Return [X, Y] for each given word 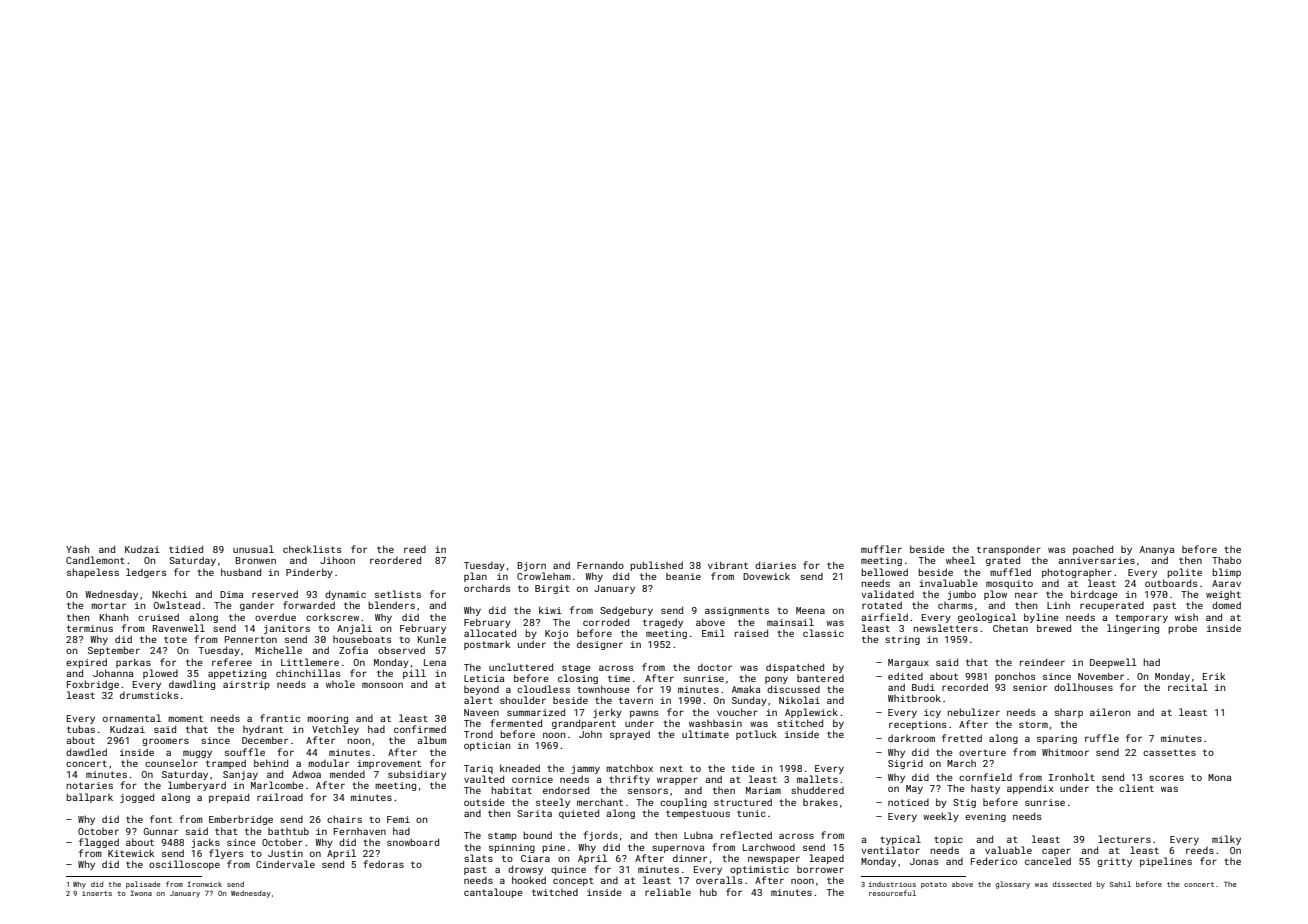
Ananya [1157, 550]
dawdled [86, 752]
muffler [881, 549]
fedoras [383, 864]
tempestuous [698, 814]
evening [985, 817]
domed [1226, 605]
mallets [817, 779]
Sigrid [905, 764]
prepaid [229, 798]
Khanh [114, 617]
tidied [186, 549]
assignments [737, 611]
